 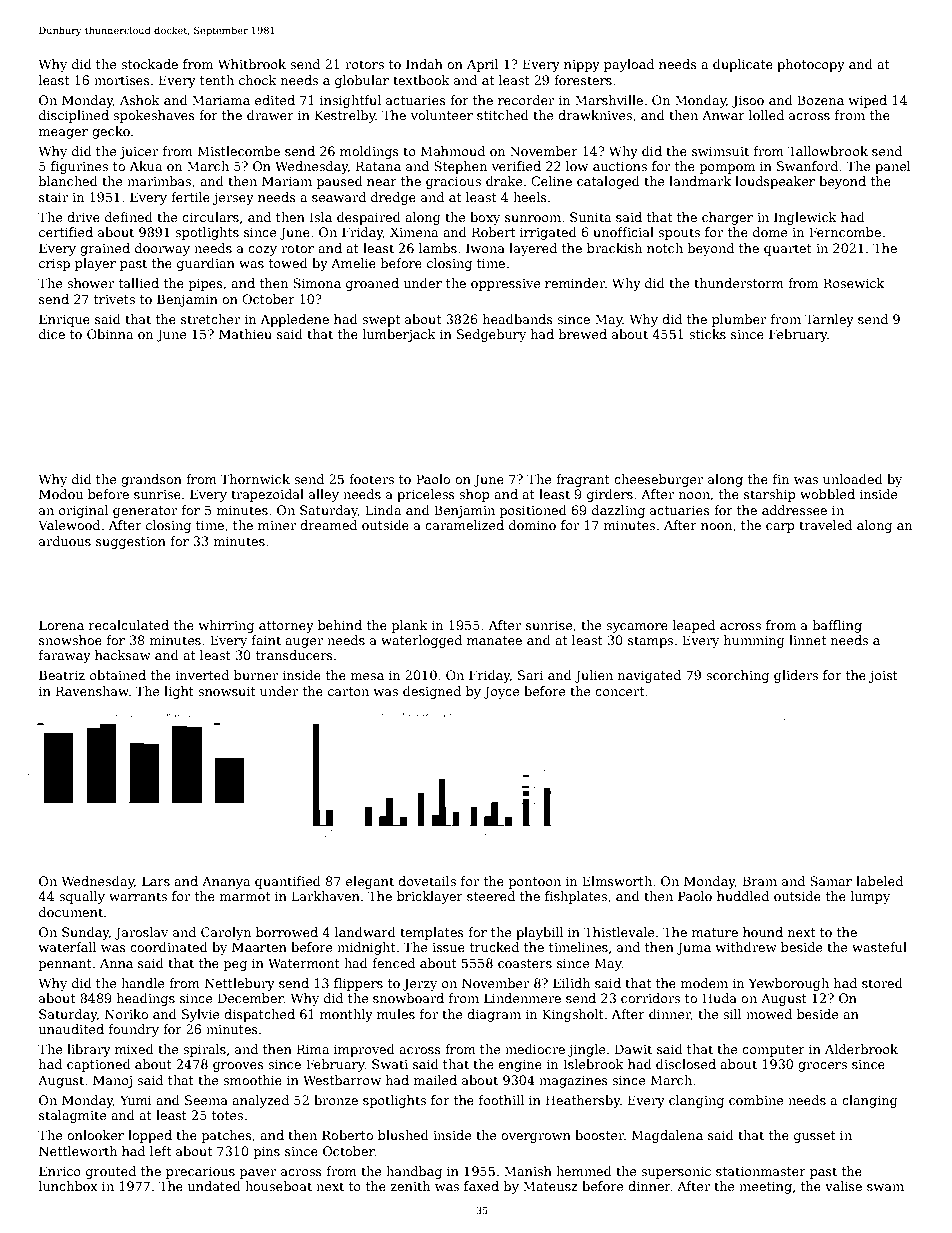 What do you see at coordinates (533, 511) in the page?
I see `positioned` at bounding box center [533, 511].
